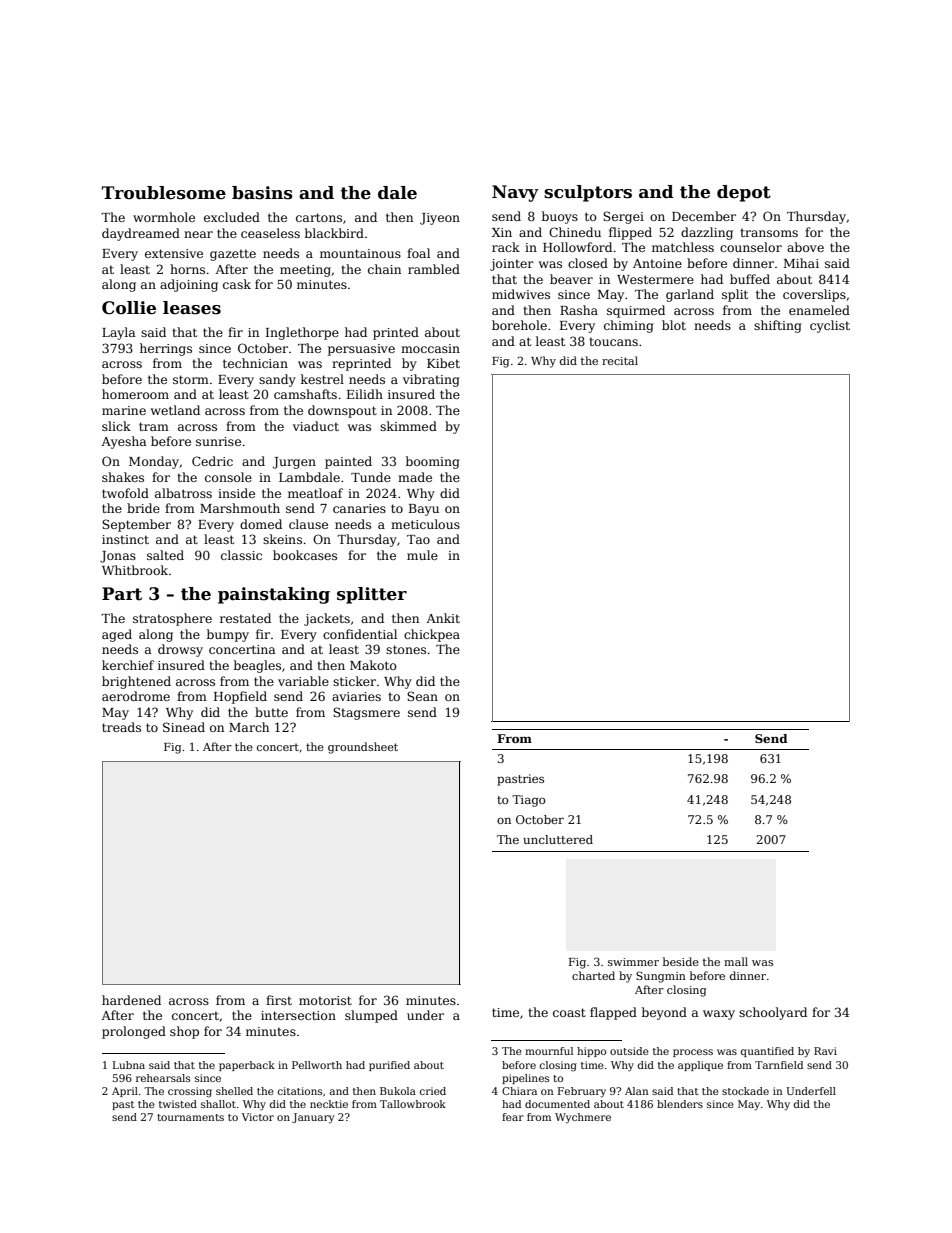 Image resolution: width=952 pixels, height=1233 pixels. I want to click on uncluttered, so click(558, 839).
